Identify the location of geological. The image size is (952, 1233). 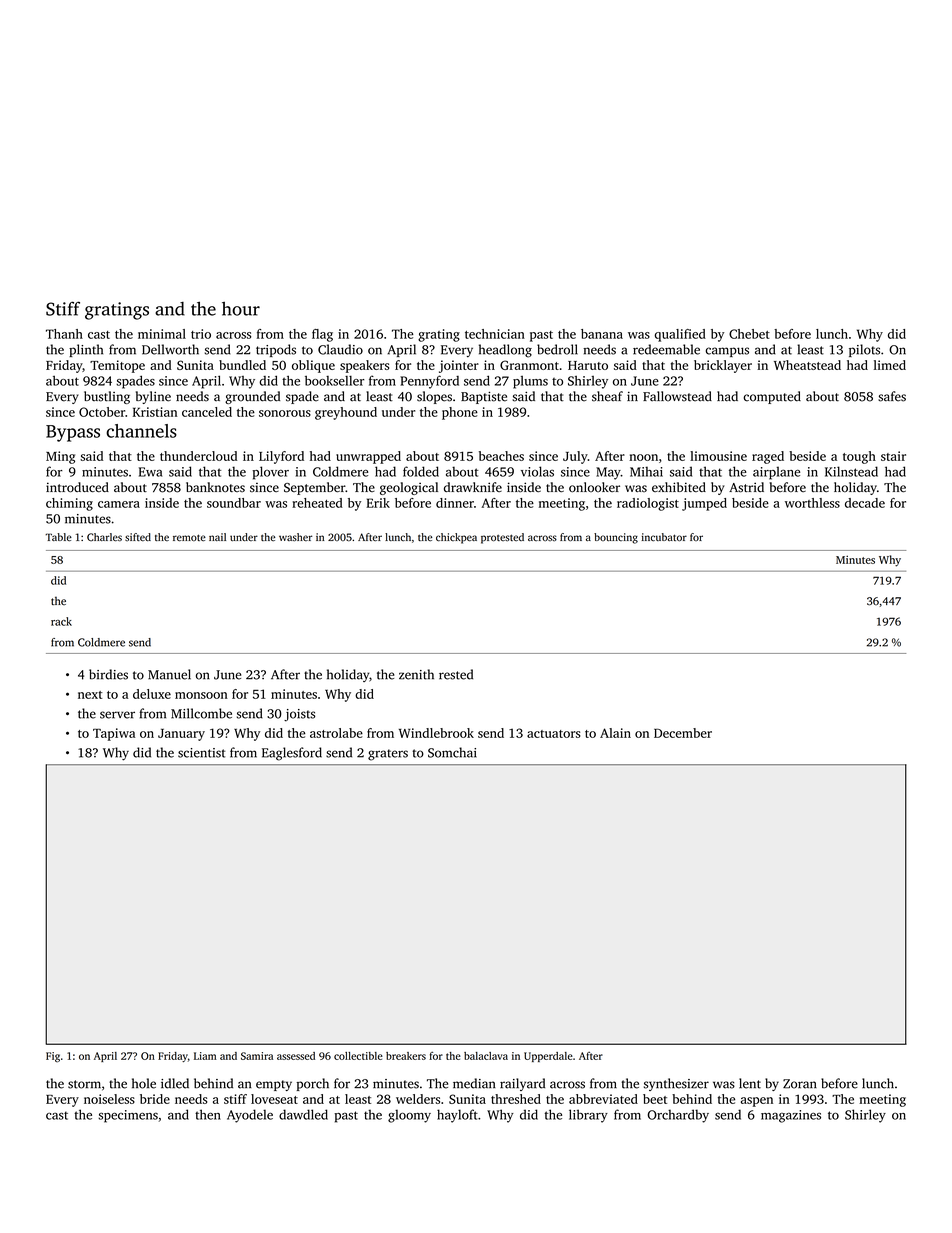
(409, 488).
